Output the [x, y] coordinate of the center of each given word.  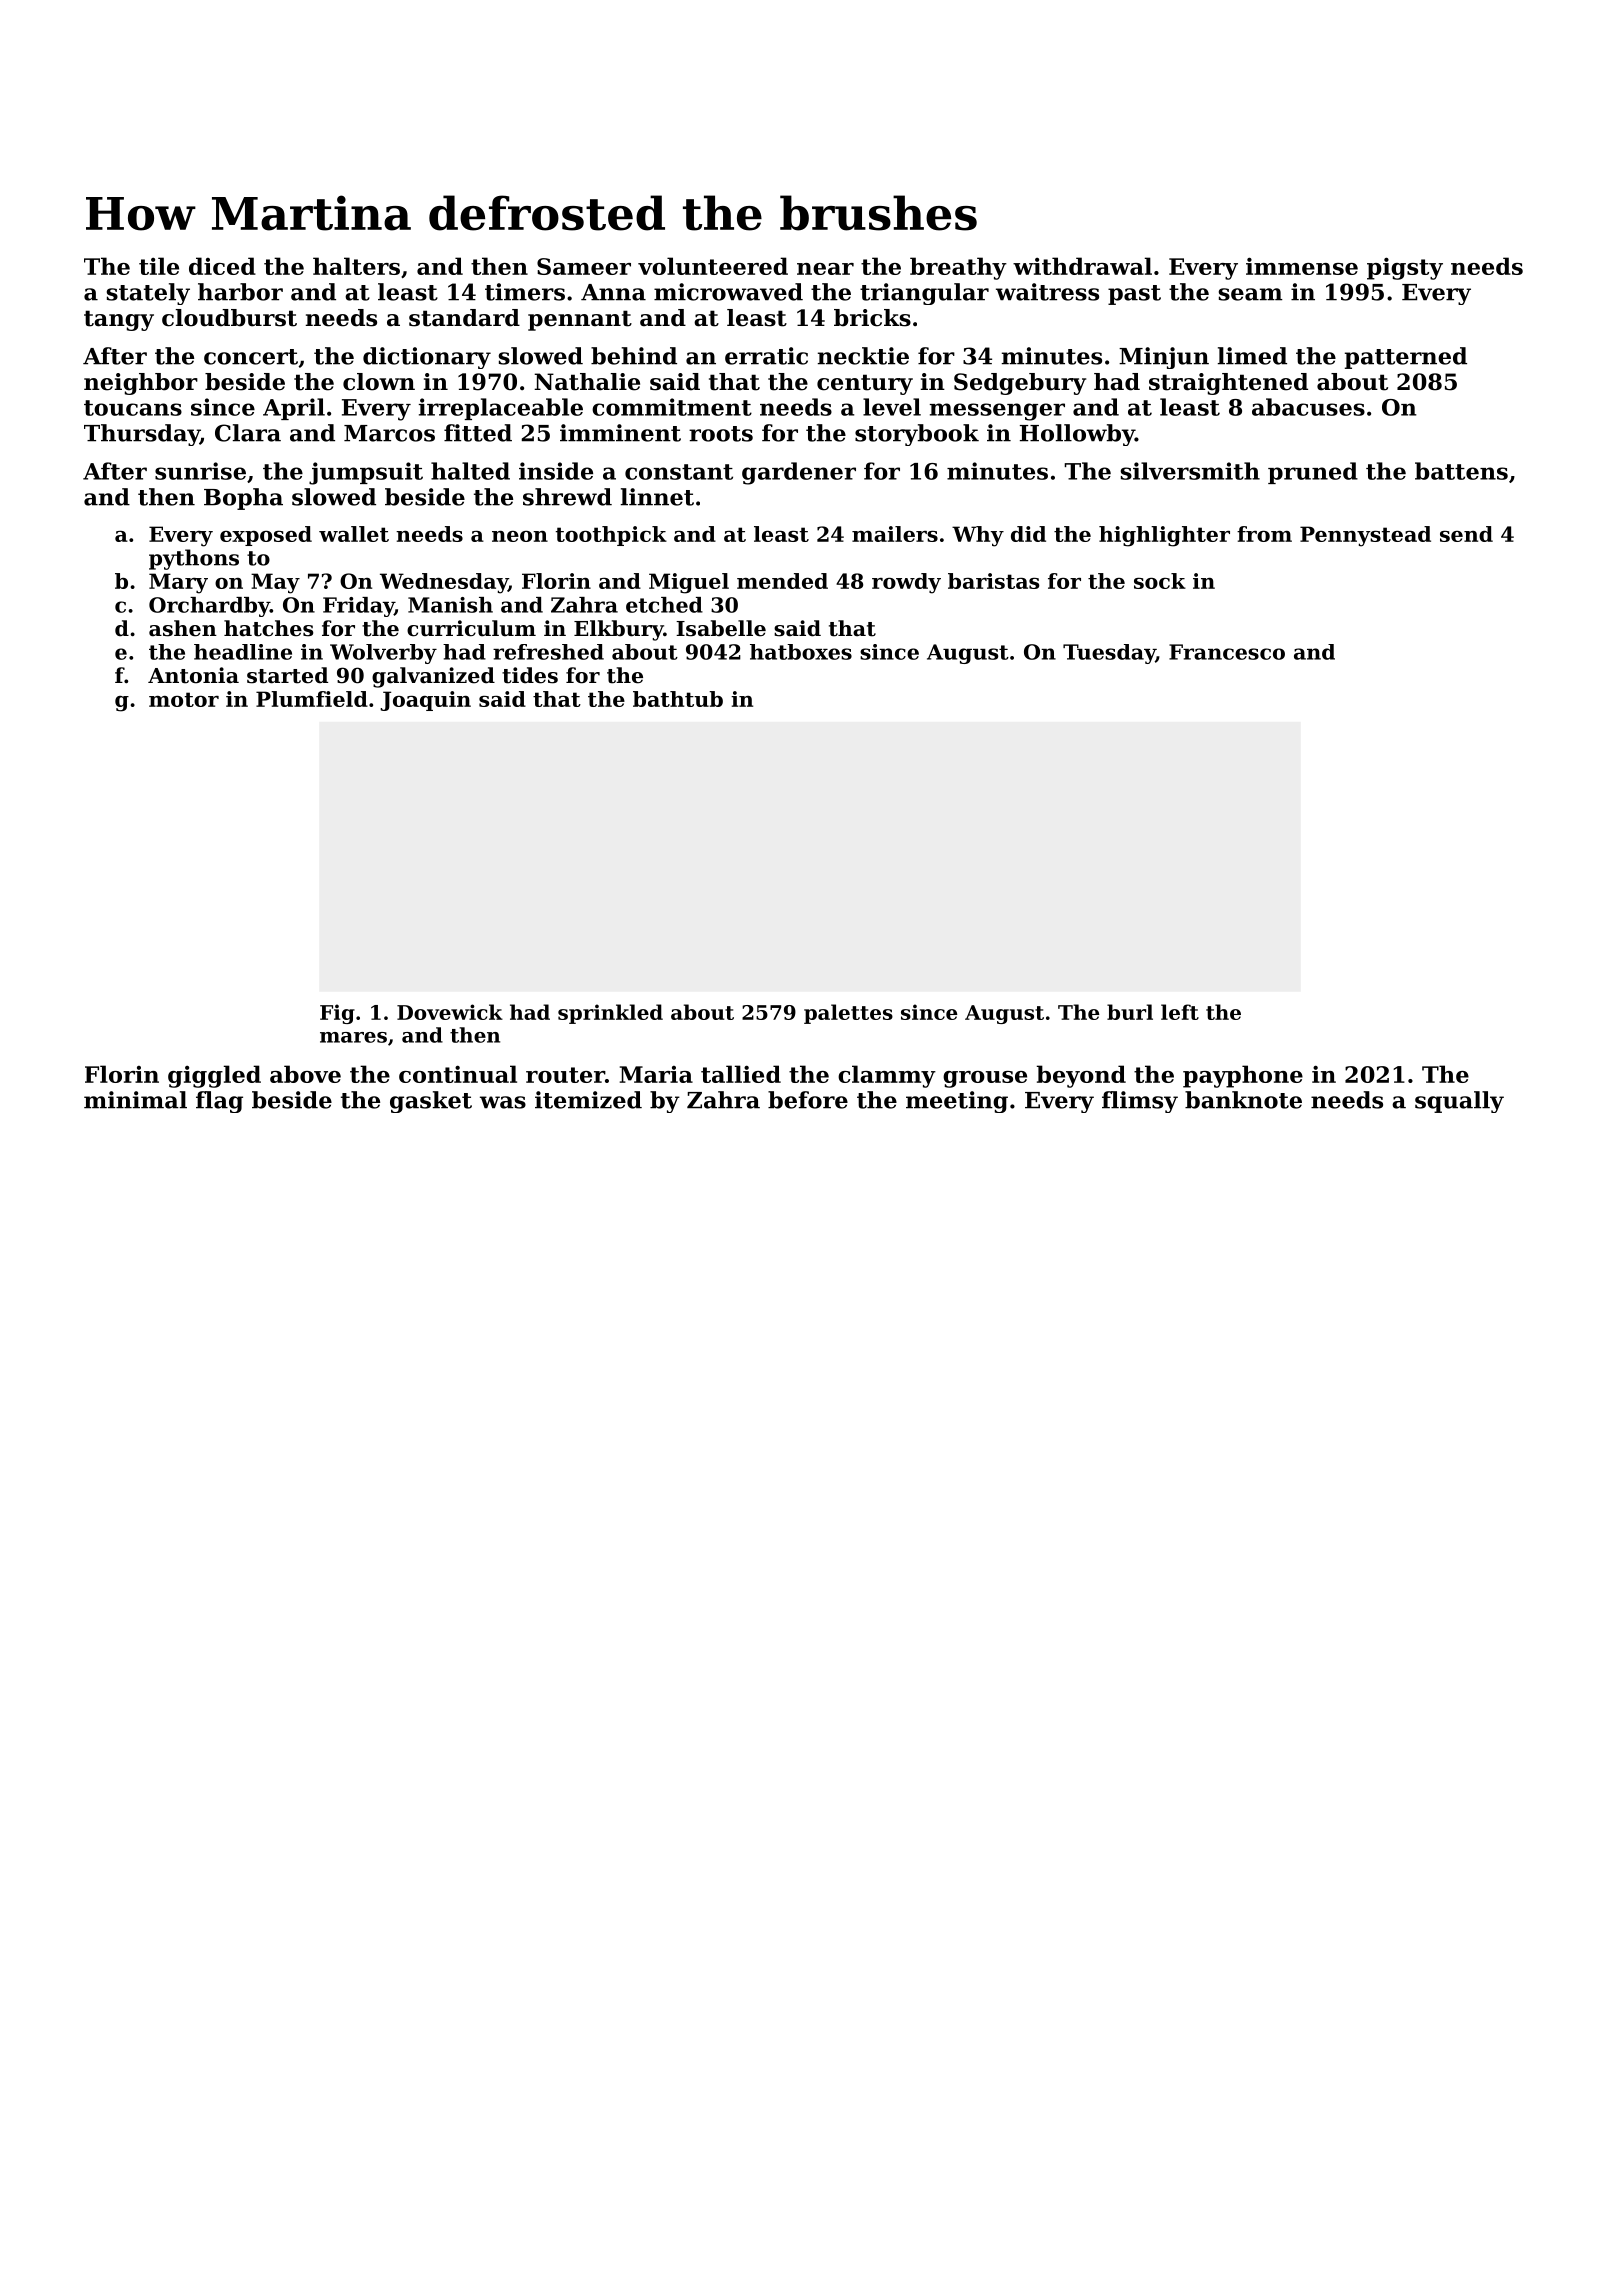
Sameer [584, 266]
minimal [135, 1100]
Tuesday [1109, 654]
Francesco [1227, 652]
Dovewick [450, 1012]
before [808, 1100]
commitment [672, 407]
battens [1461, 471]
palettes [848, 1014]
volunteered [713, 266]
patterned [1406, 358]
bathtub [678, 699]
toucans [133, 408]
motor [184, 699]
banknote [1243, 1100]
